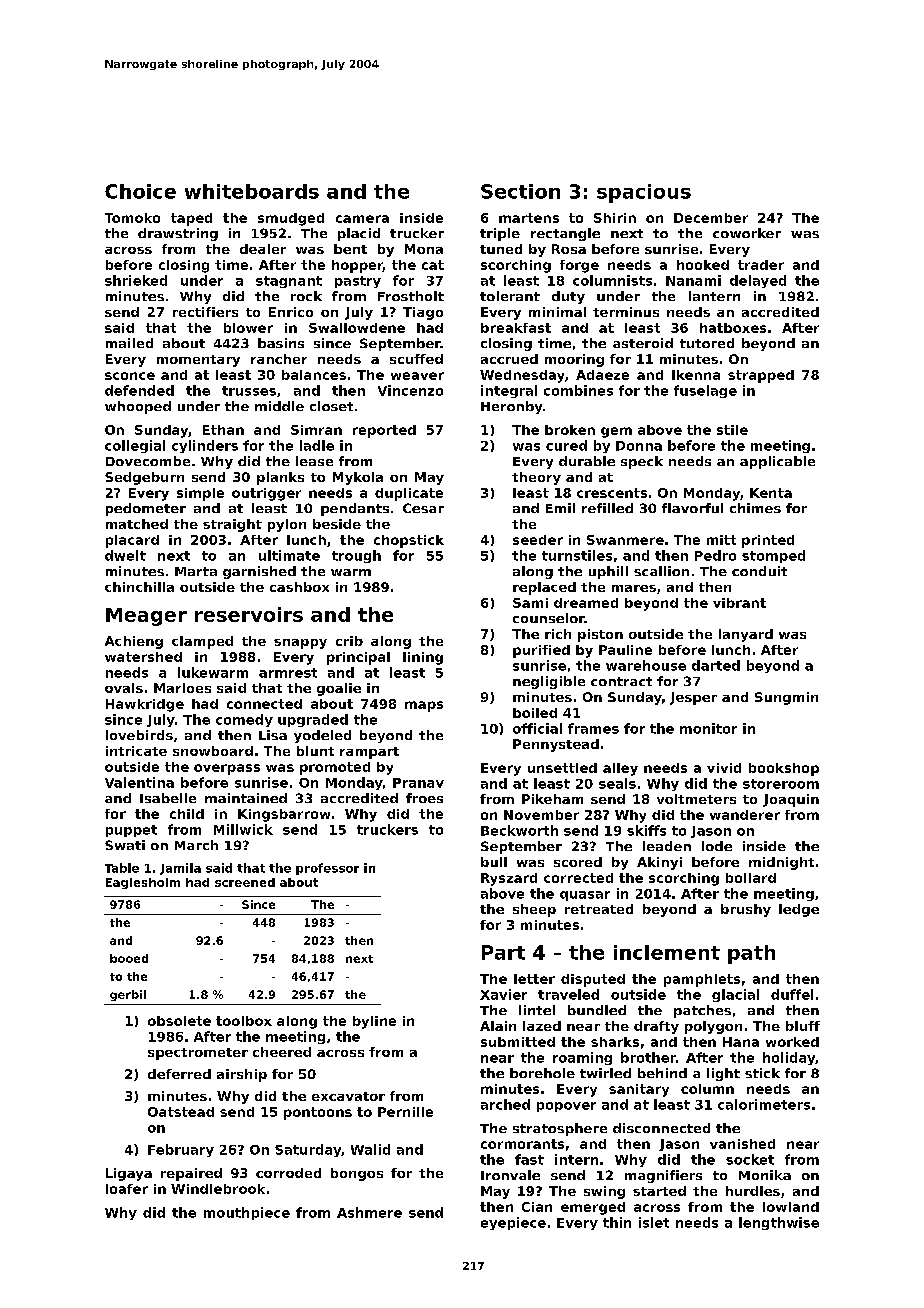 The width and height of the document is (924, 1308). Describe the element at coordinates (692, 508) in the document. I see `flavorful` at that location.
